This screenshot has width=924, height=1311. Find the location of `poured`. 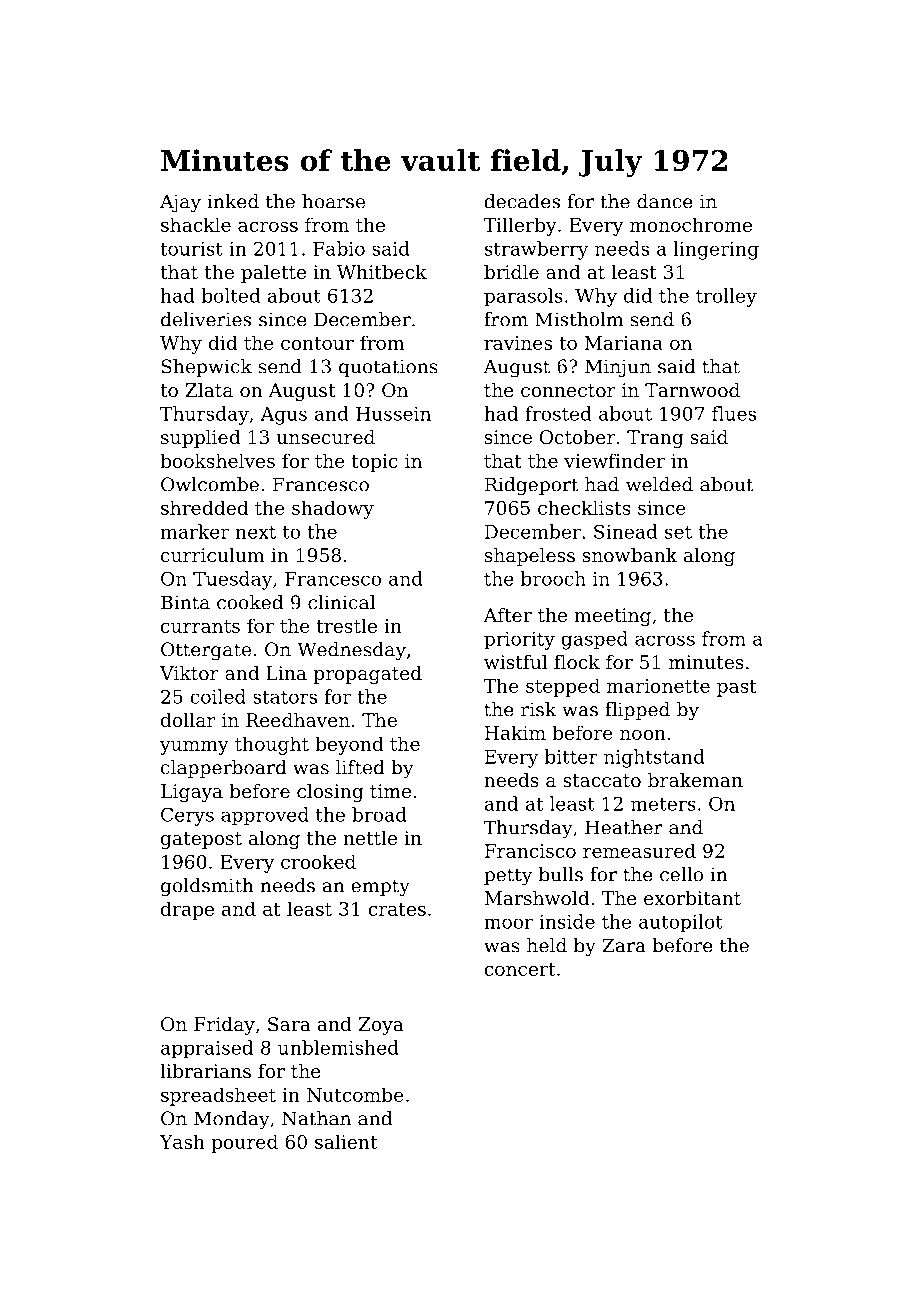

poured is located at coordinates (244, 1143).
